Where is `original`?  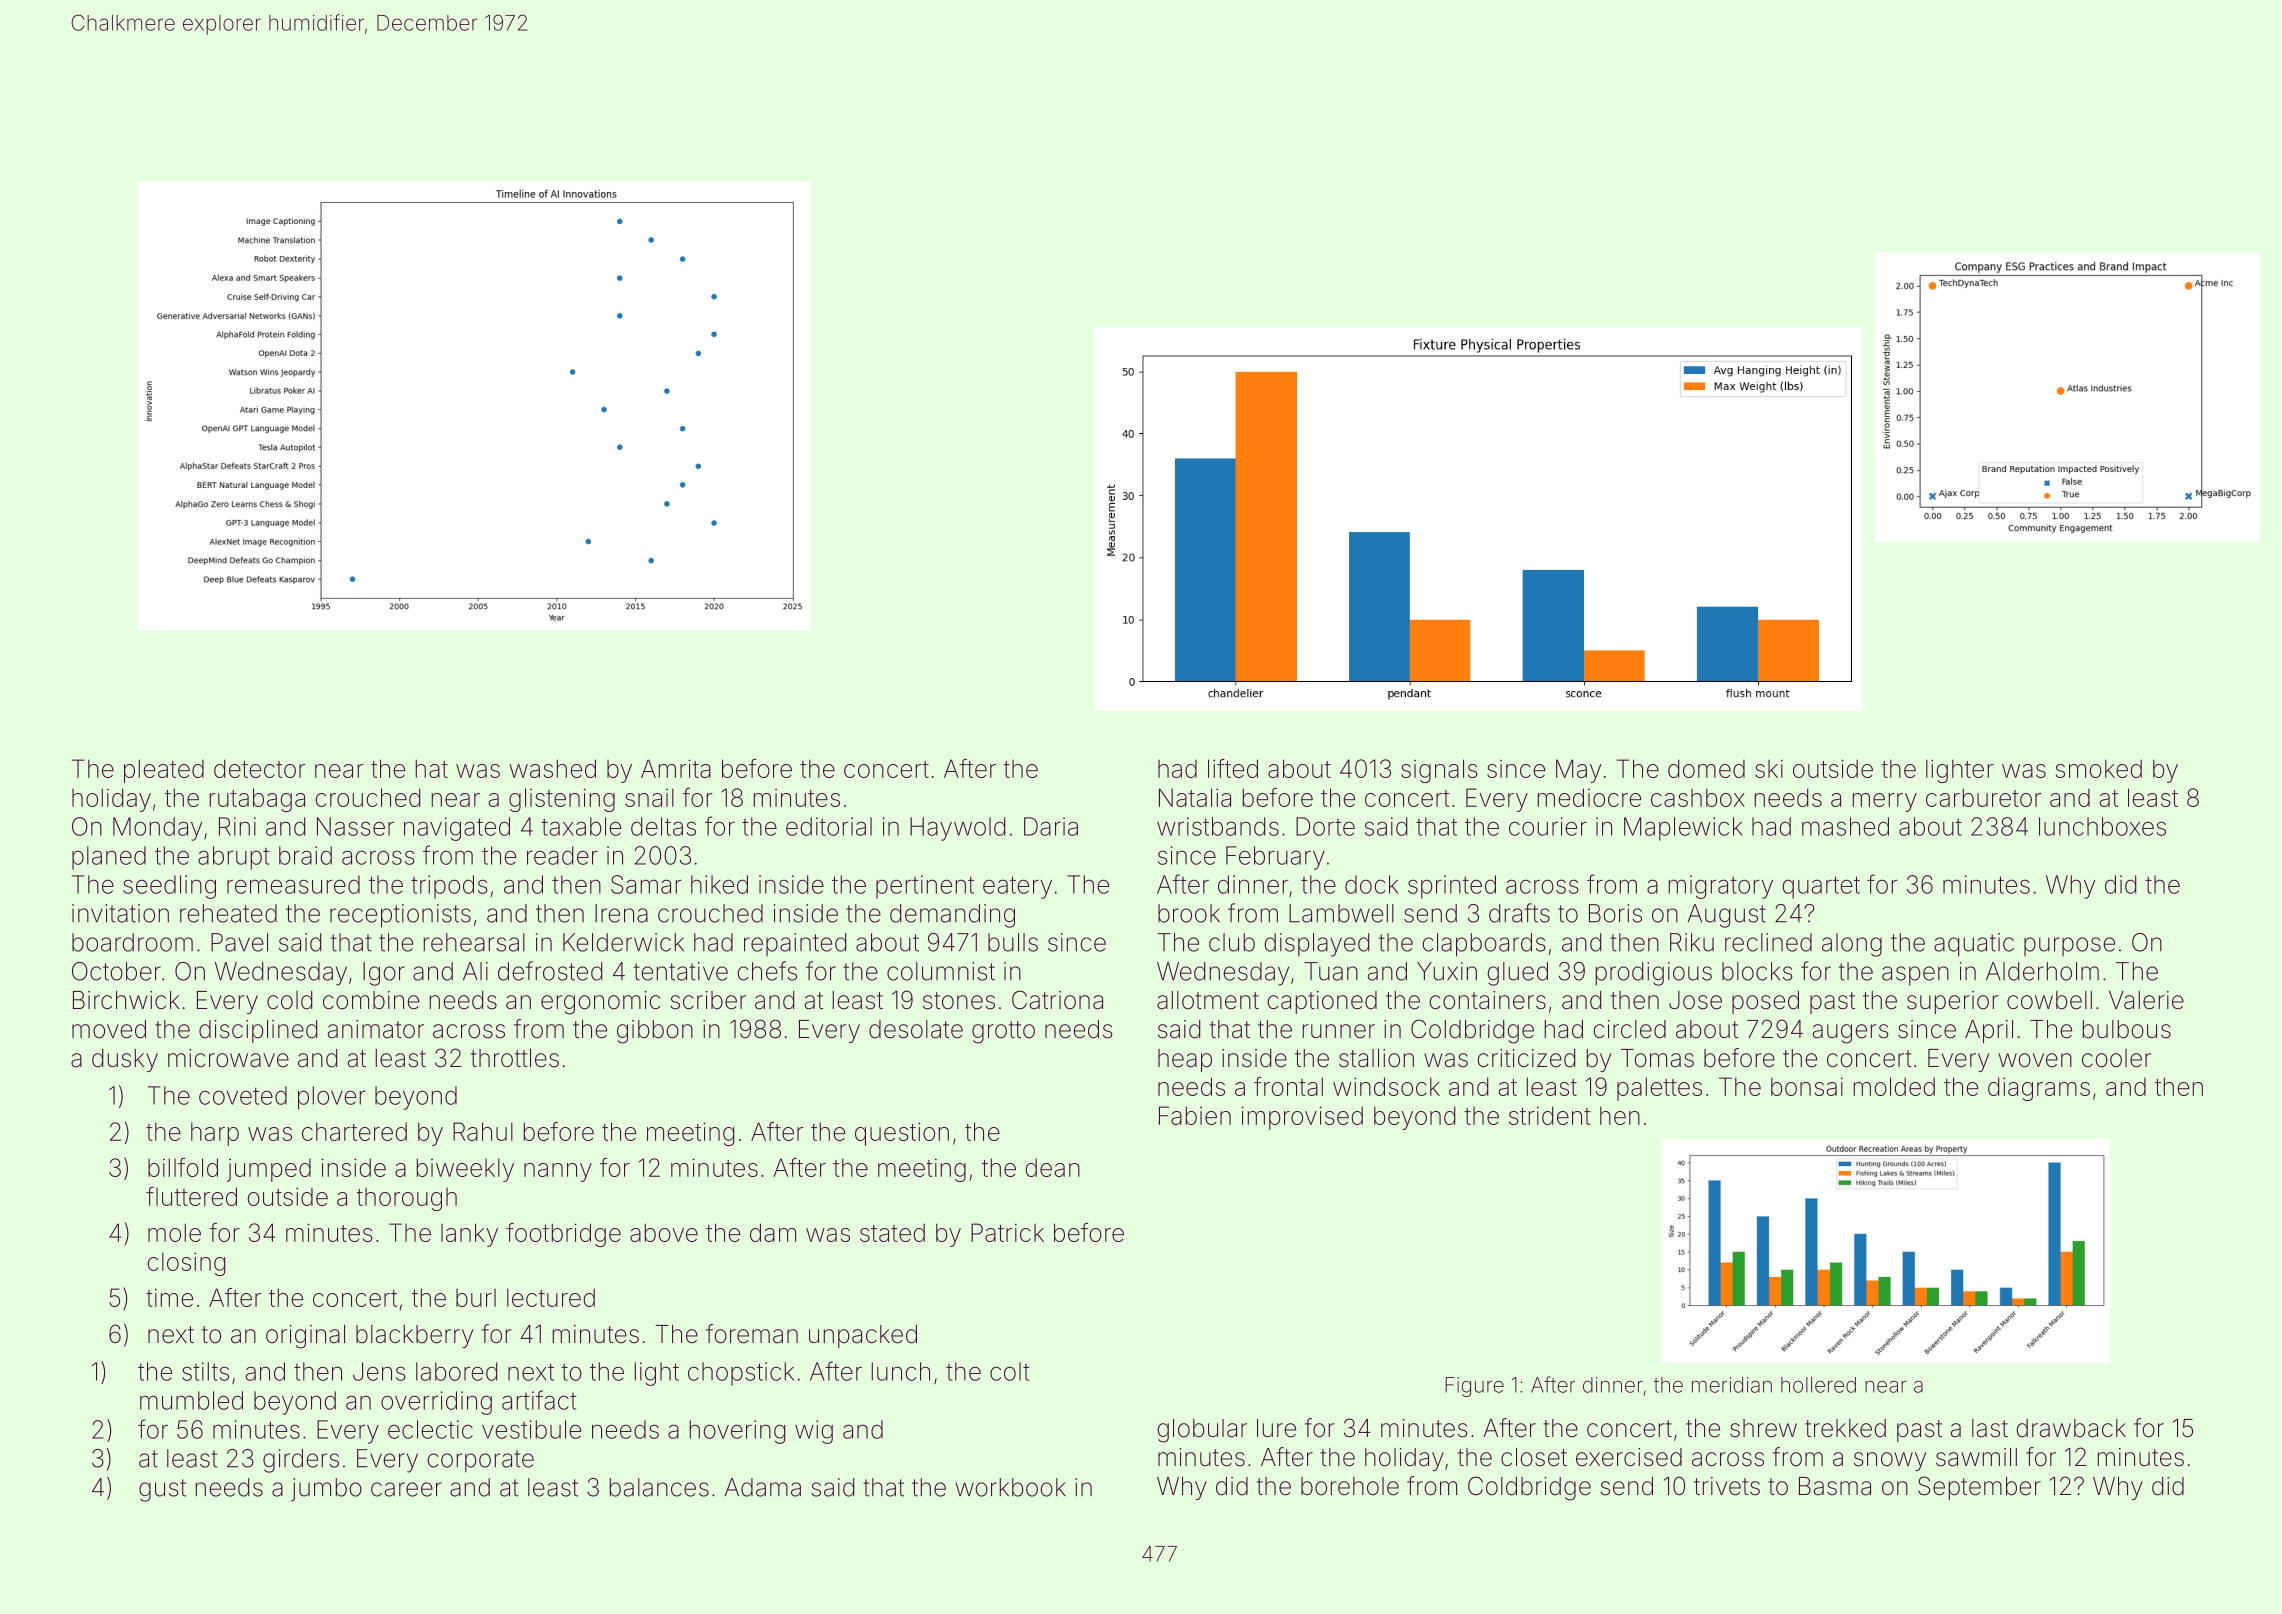
original is located at coordinates (305, 1337).
